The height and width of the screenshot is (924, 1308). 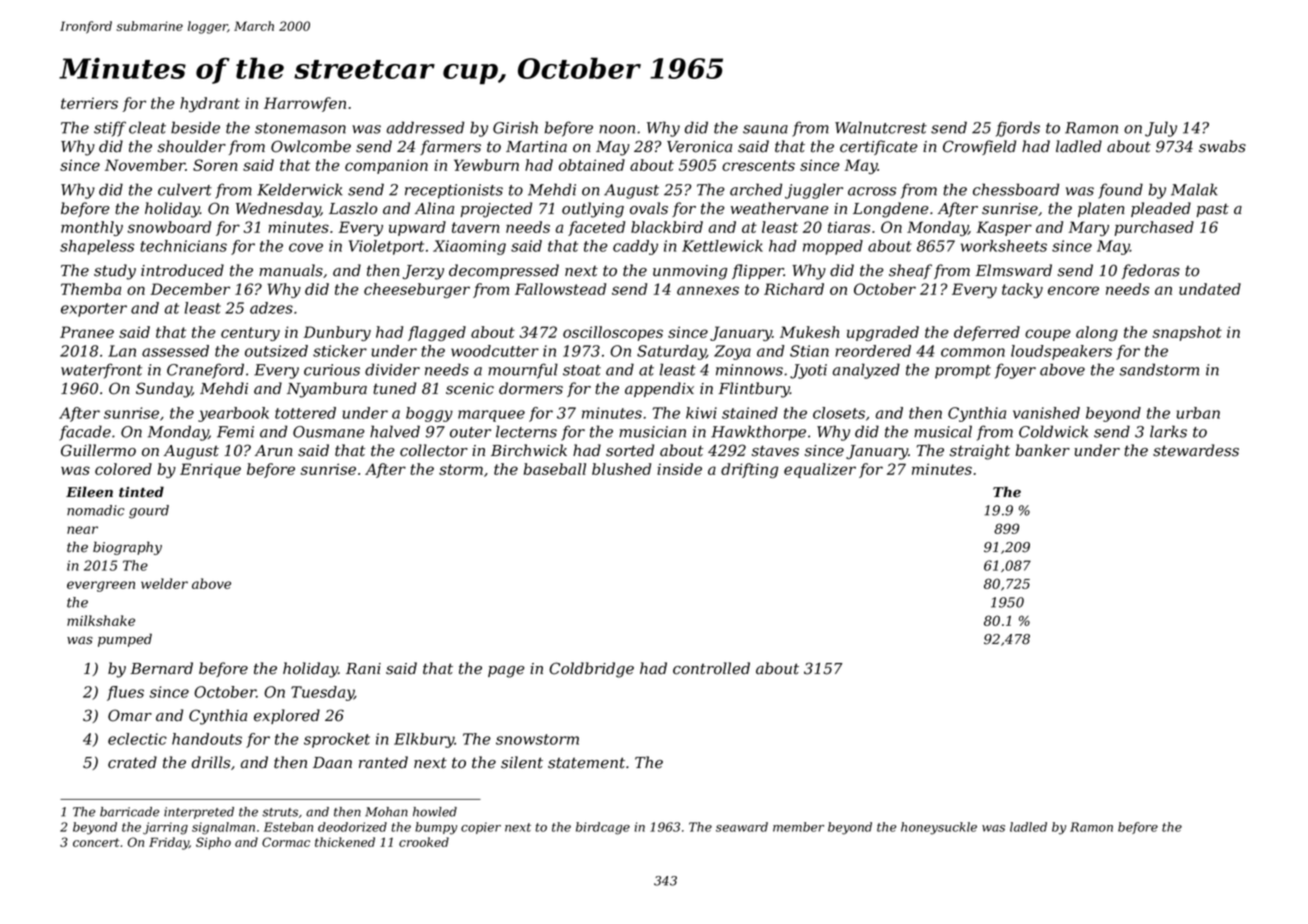 What do you see at coordinates (1101, 209) in the screenshot?
I see `platen` at bounding box center [1101, 209].
